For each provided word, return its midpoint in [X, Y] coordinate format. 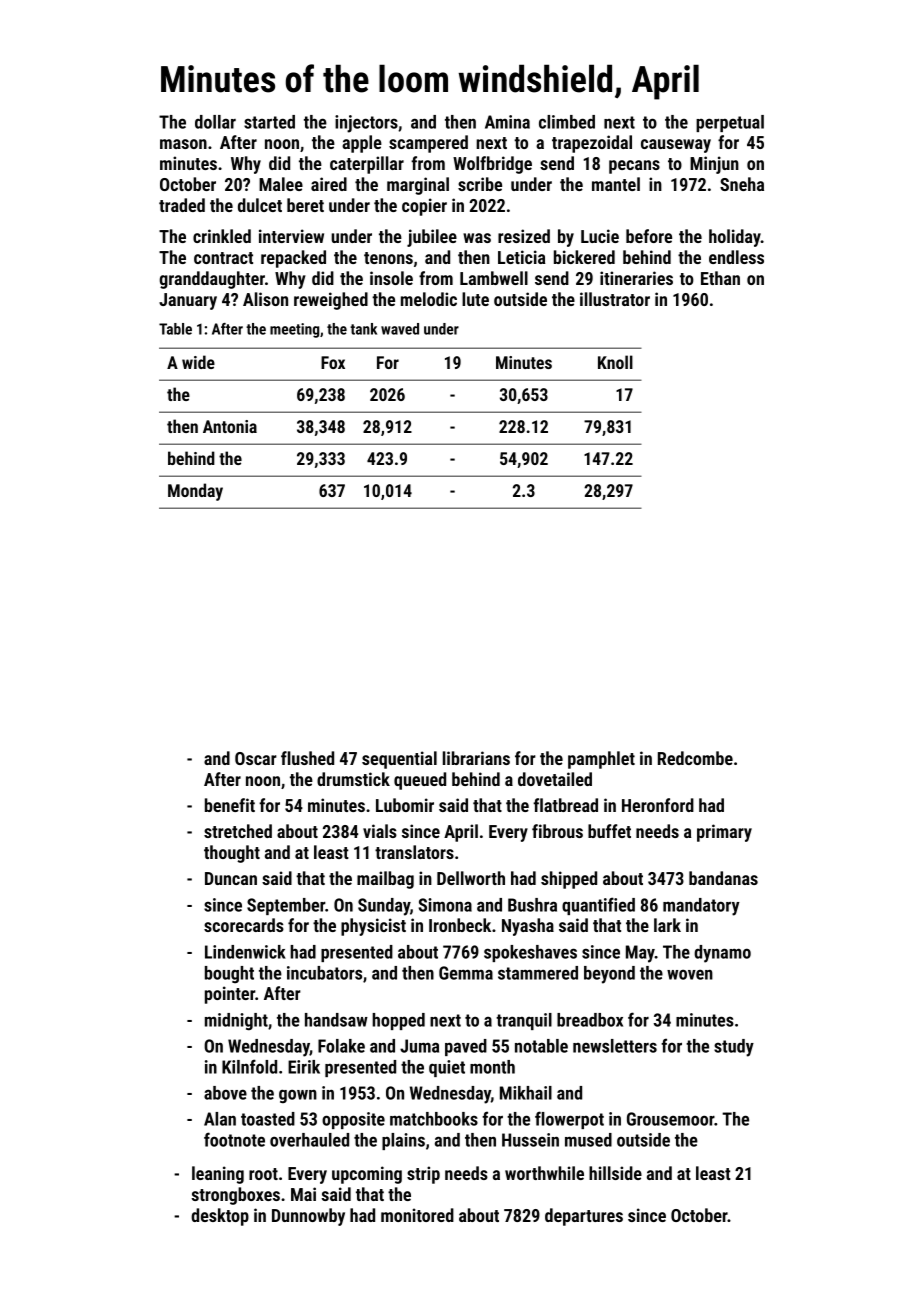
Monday [195, 492]
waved [400, 329]
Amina [507, 122]
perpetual [730, 123]
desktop [220, 1217]
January [188, 301]
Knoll [615, 362]
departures [584, 1217]
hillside [615, 1173]
